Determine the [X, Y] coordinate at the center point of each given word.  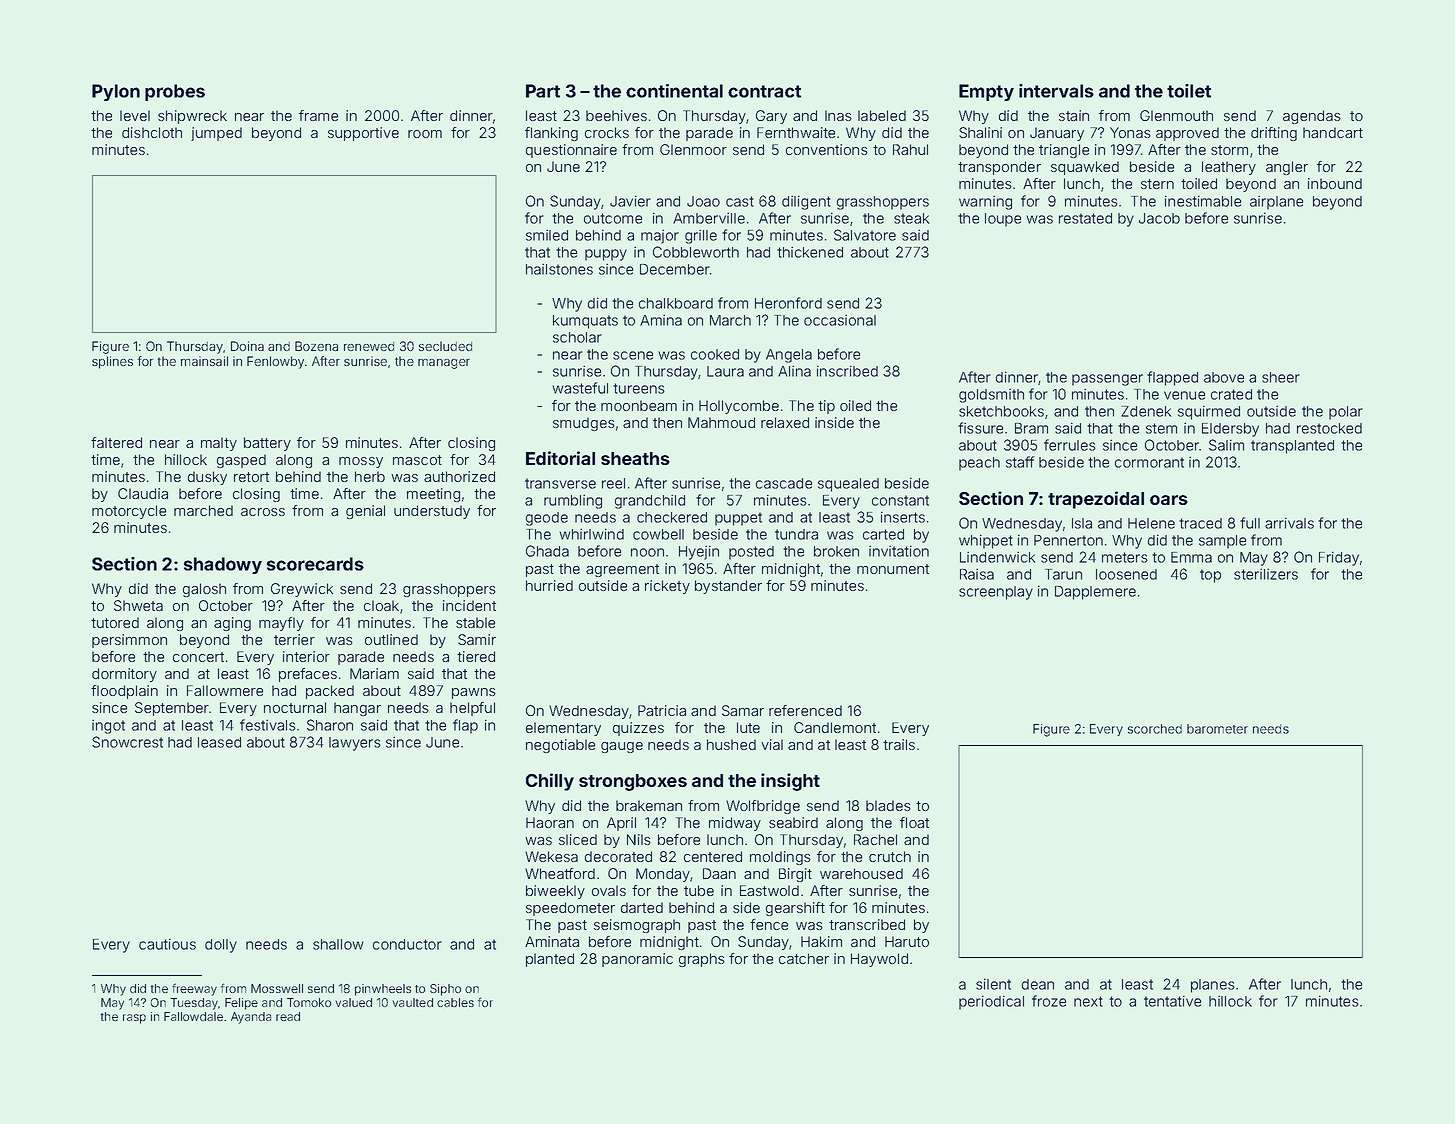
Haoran [550, 822]
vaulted [412, 1002]
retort [251, 477]
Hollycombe [739, 407]
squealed [848, 485]
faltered [116, 442]
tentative [1172, 1001]
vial [772, 744]
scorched [1155, 729]
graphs [702, 960]
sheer [1281, 377]
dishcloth [152, 132]
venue [1184, 395]
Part [543, 91]
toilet [1189, 91]
